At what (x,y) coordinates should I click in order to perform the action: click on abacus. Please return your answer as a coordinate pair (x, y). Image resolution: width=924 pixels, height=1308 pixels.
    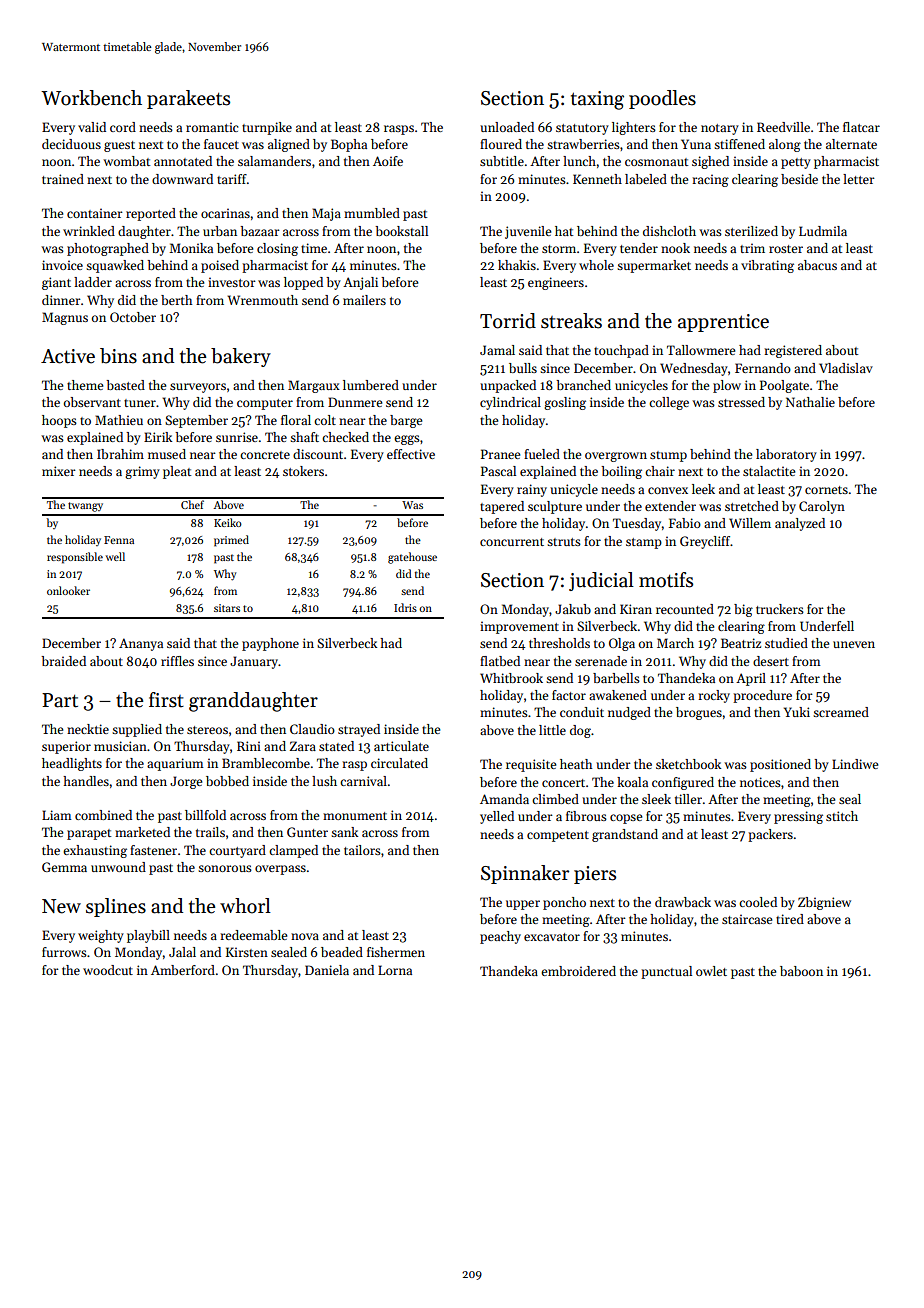
    Looking at the image, I should click on (817, 265).
